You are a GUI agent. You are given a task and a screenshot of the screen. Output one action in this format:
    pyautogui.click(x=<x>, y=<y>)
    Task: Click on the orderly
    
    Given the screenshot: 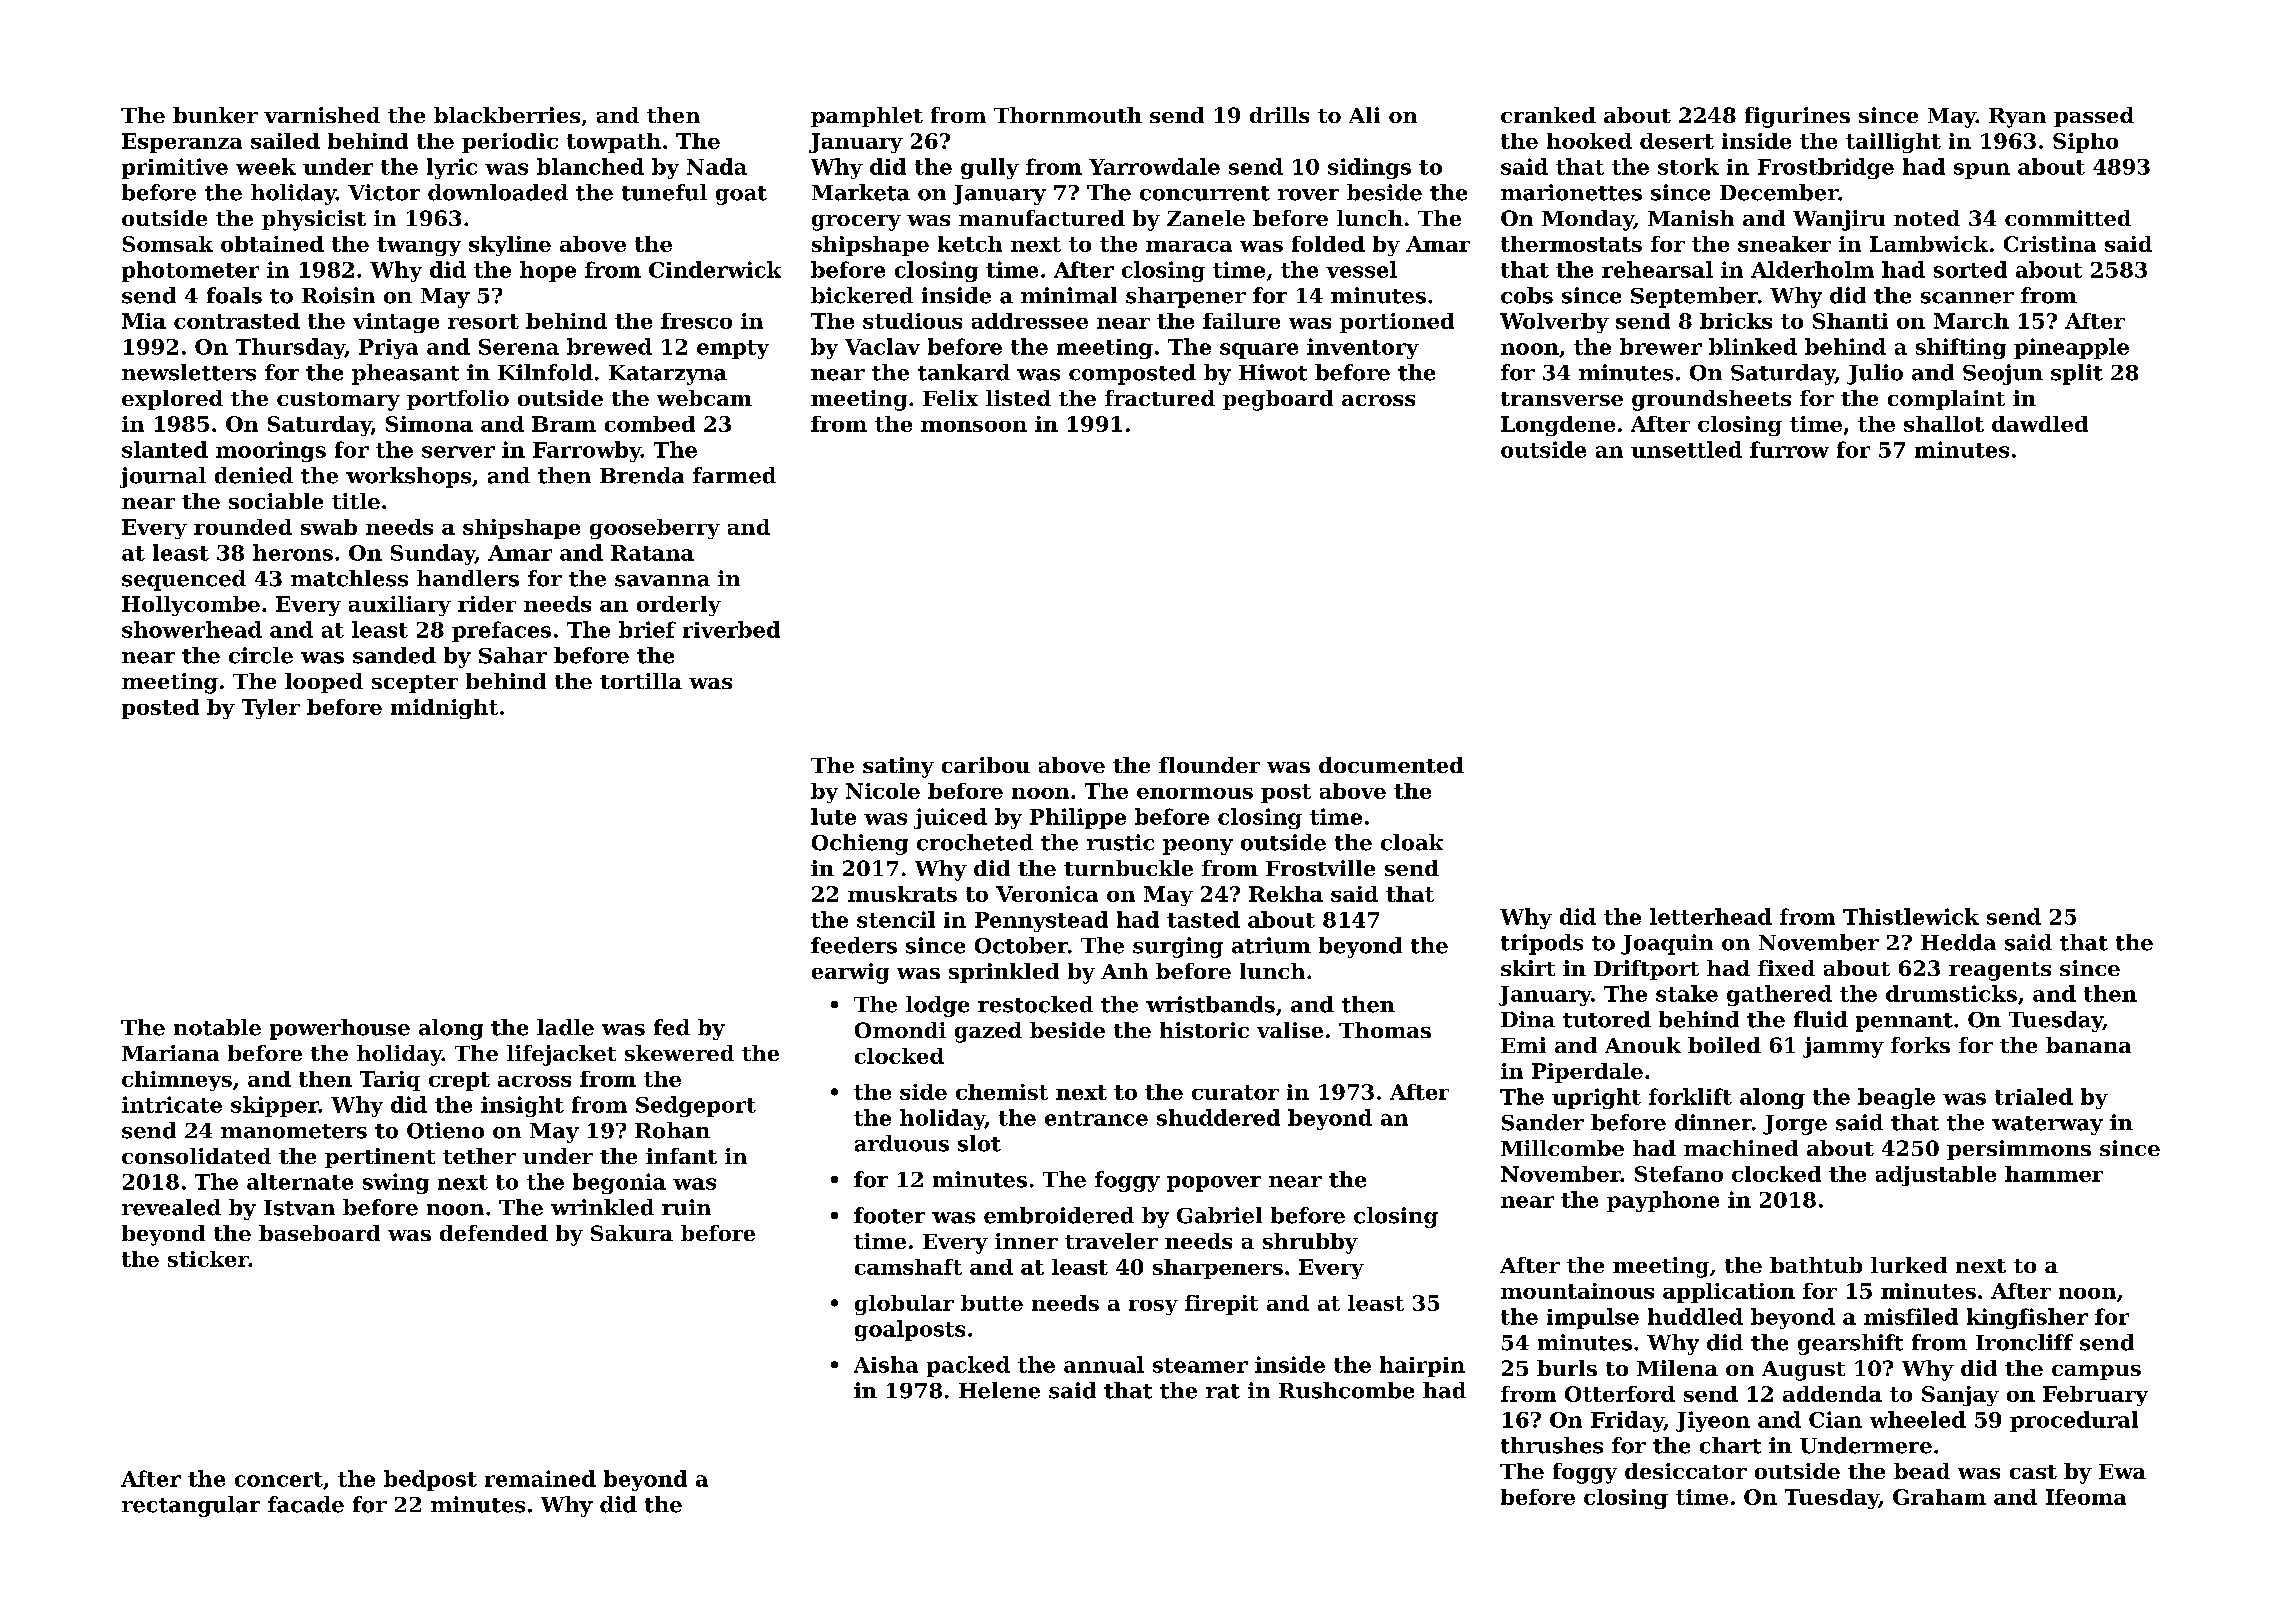 What is the action you would take?
    pyautogui.click(x=679, y=606)
